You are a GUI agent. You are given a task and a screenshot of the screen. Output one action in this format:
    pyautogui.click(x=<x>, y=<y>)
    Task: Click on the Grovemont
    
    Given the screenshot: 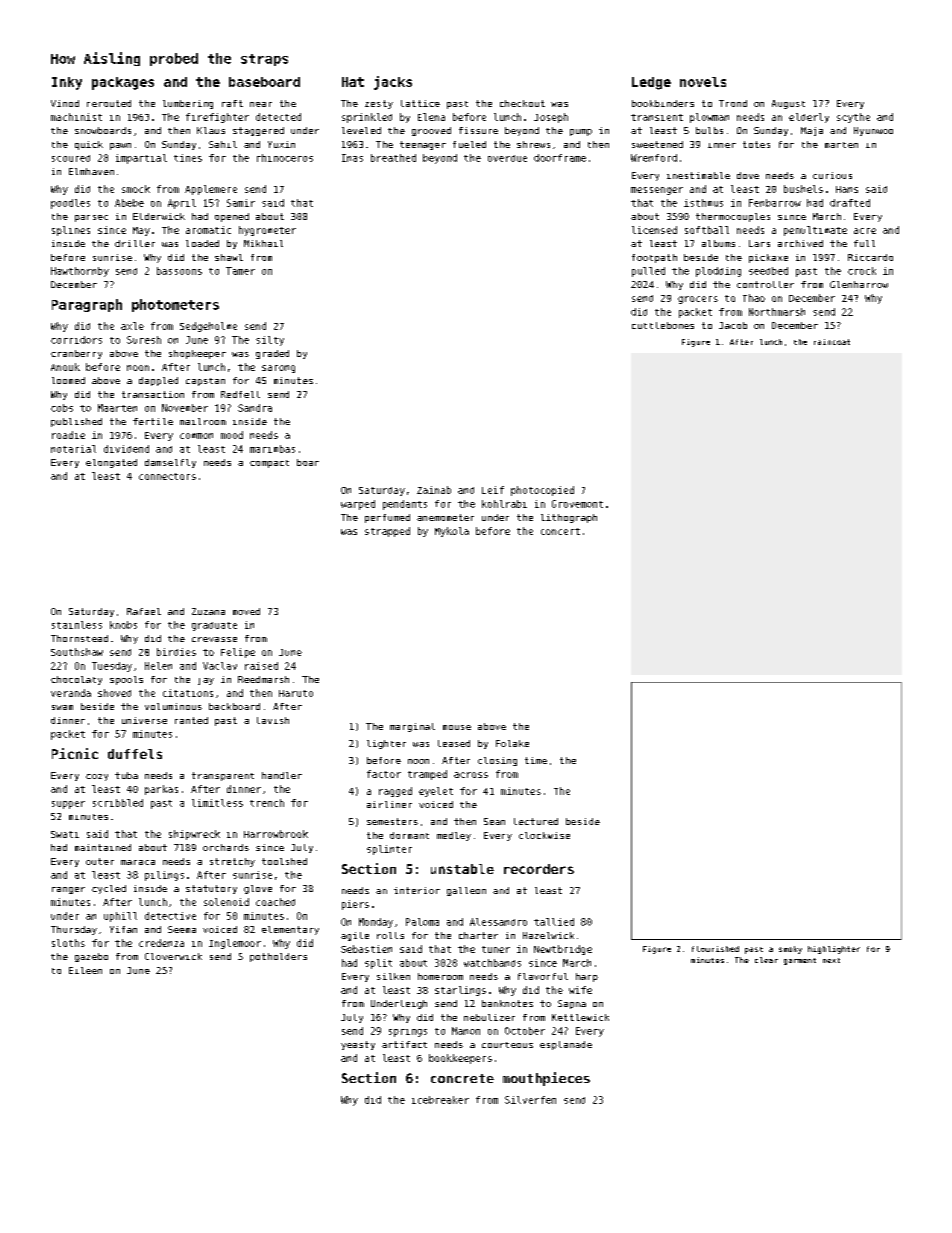 What is the action you would take?
    pyautogui.click(x=577, y=504)
